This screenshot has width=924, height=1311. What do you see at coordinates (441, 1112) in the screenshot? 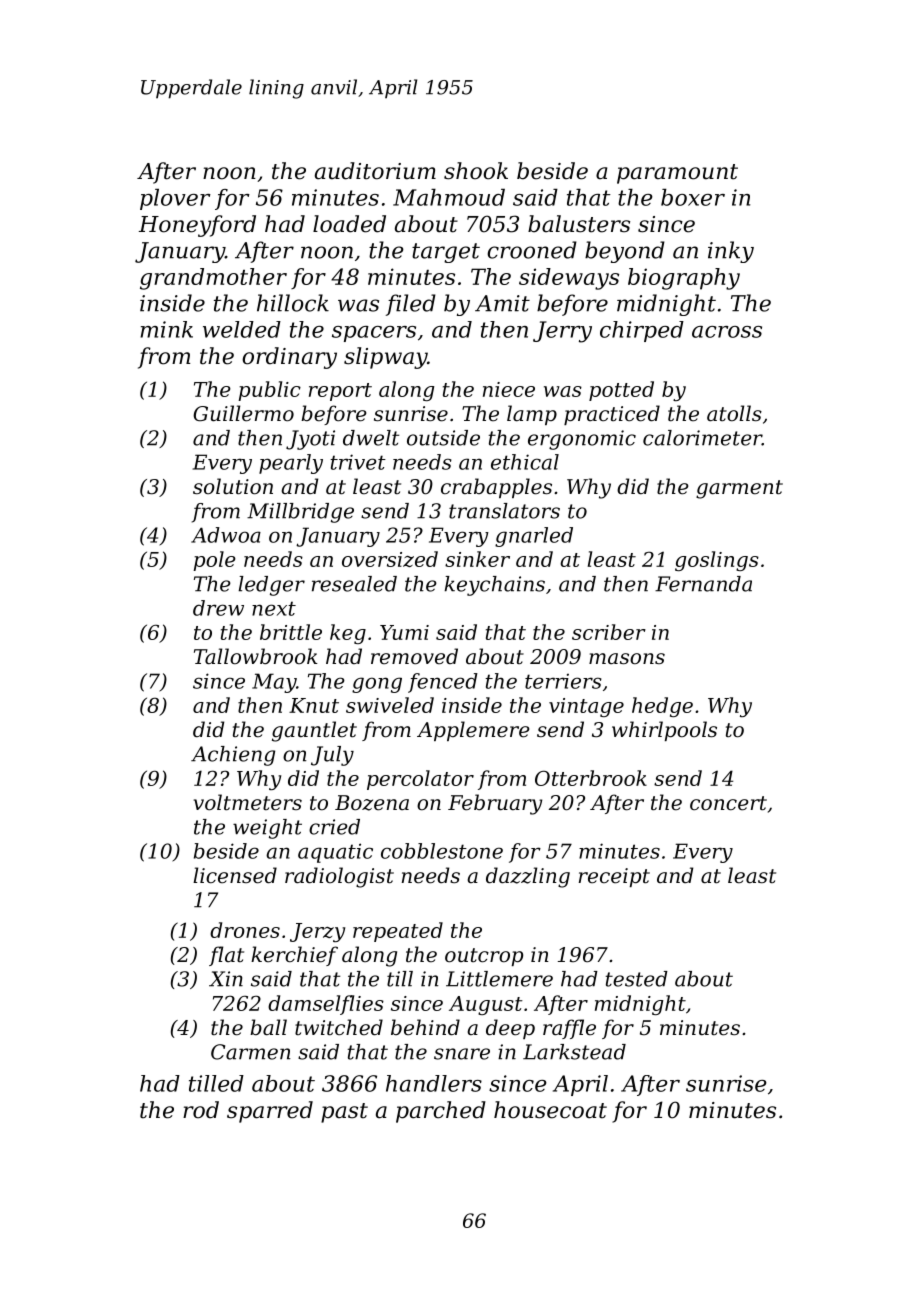
I see `parched` at bounding box center [441, 1112].
